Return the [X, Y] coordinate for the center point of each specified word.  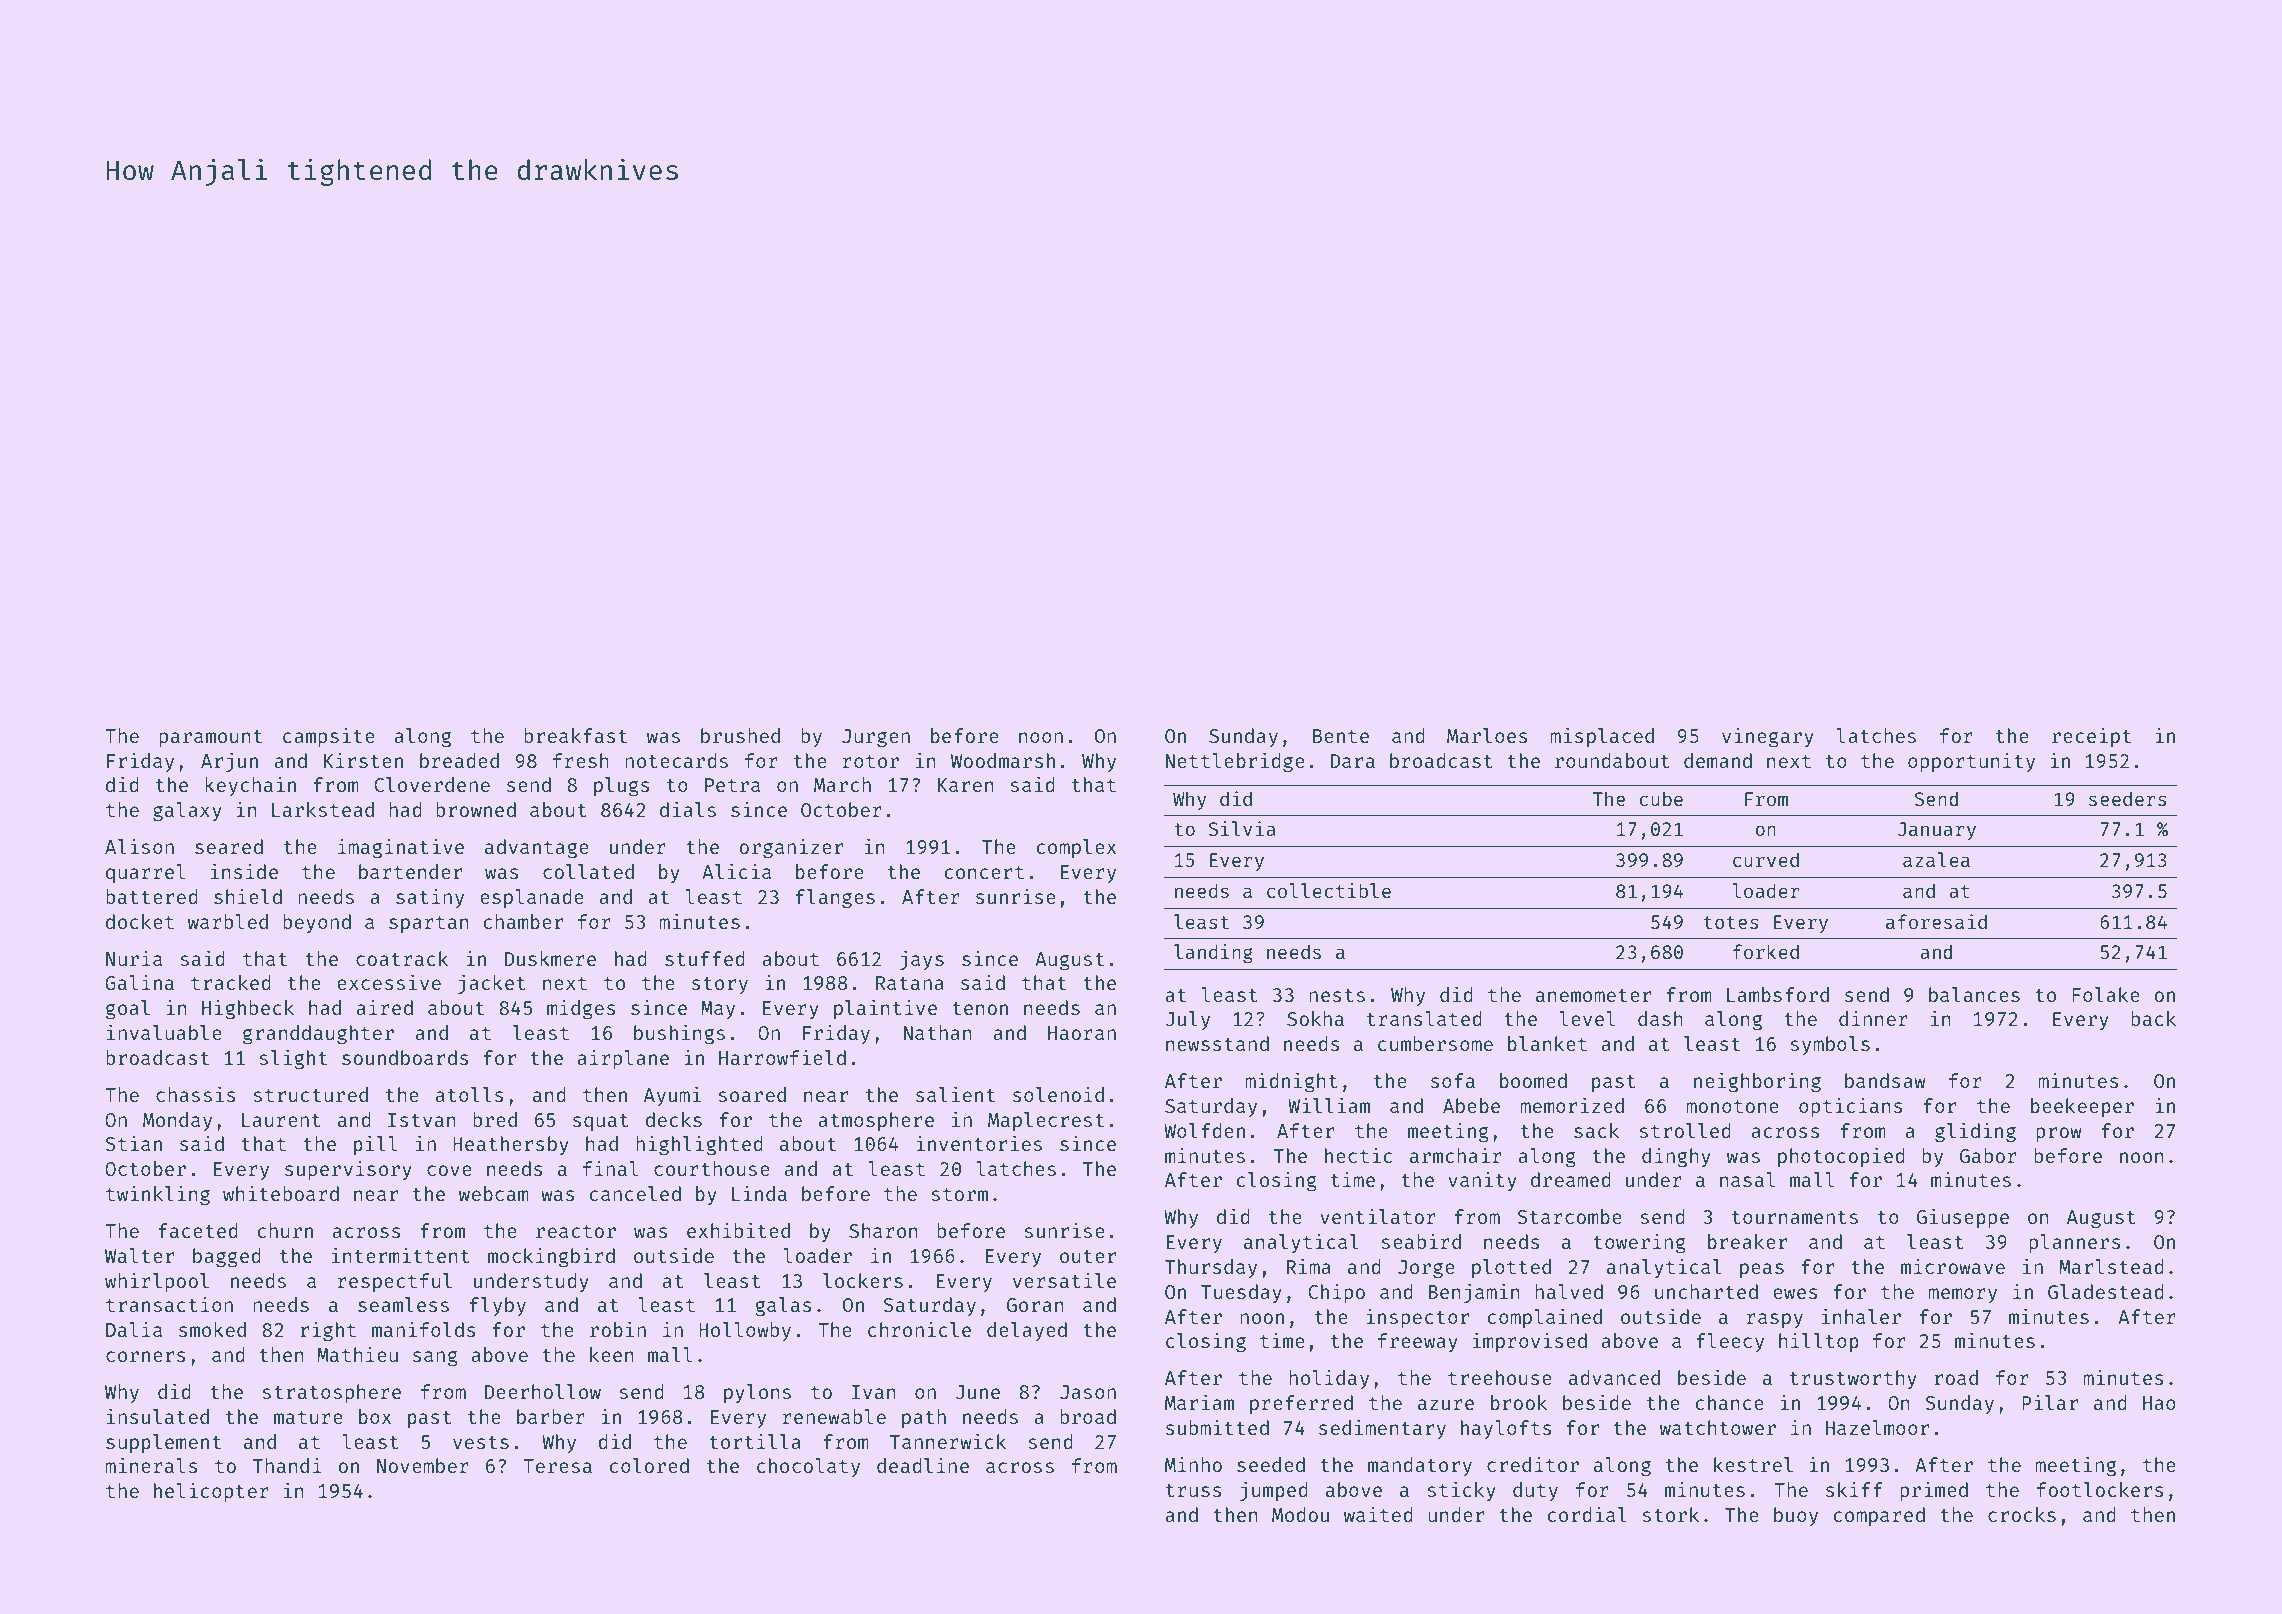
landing [1213, 953]
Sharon [883, 1230]
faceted [198, 1230]
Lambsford [1778, 994]
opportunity [1971, 762]
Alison [139, 846]
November [423, 1465]
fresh [581, 760]
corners [146, 1356]
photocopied [1841, 1157]
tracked [231, 982]
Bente [1341, 736]
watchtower [1718, 1427]
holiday [1329, 1379]
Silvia [1242, 828]
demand [1718, 760]
